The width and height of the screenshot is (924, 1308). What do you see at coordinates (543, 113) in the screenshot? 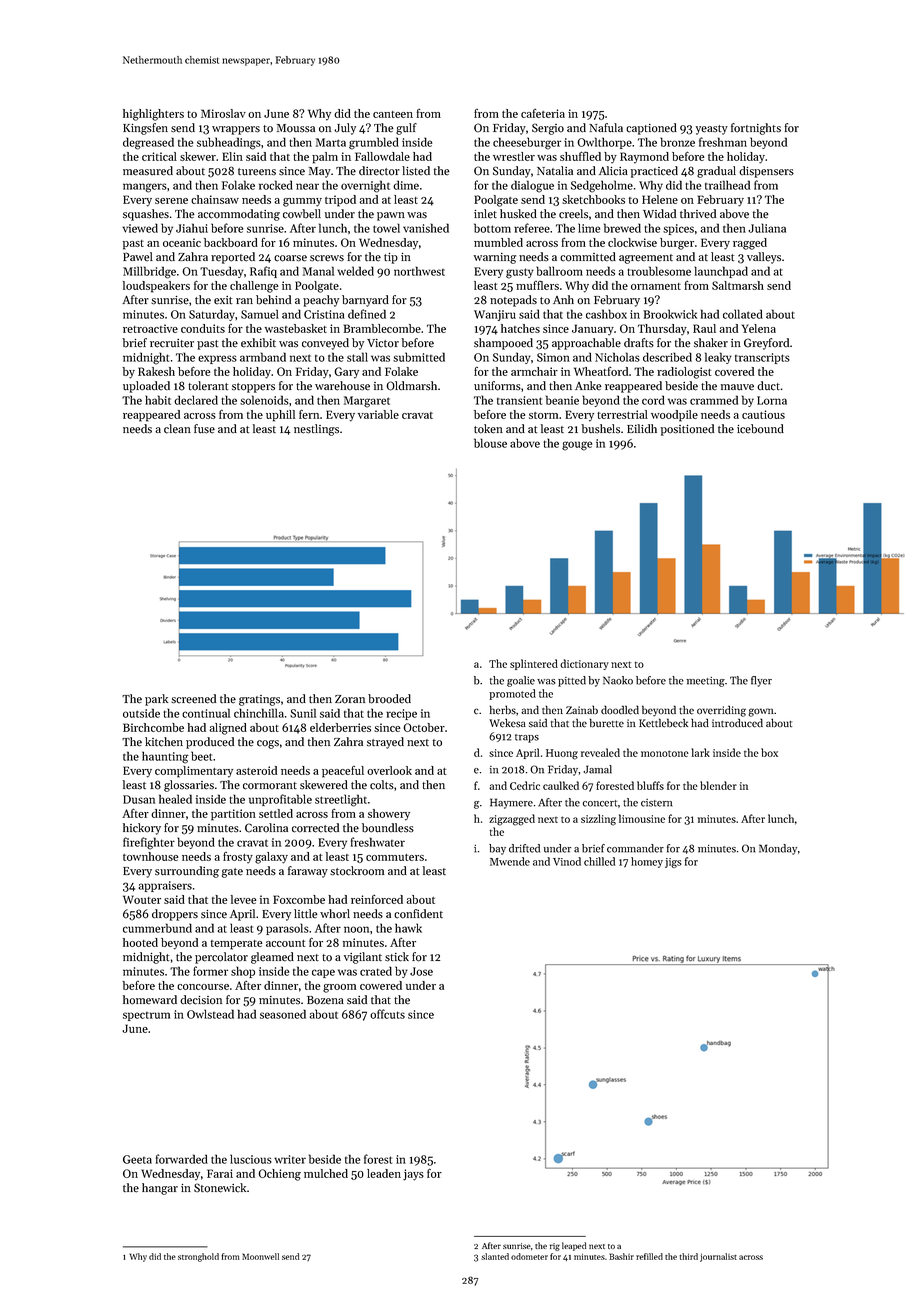
I see `cafeteria` at bounding box center [543, 113].
